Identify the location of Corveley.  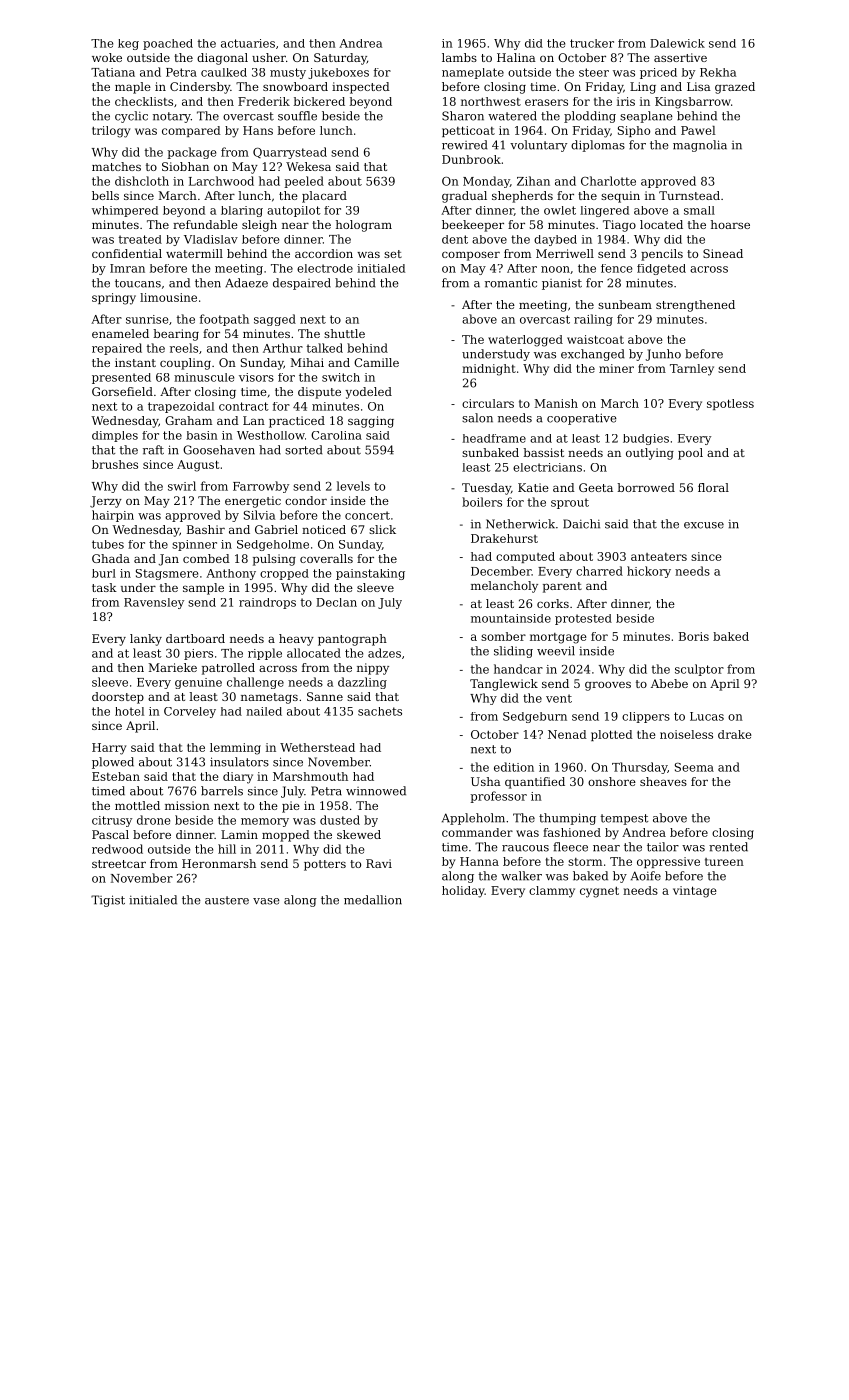
(190, 712).
